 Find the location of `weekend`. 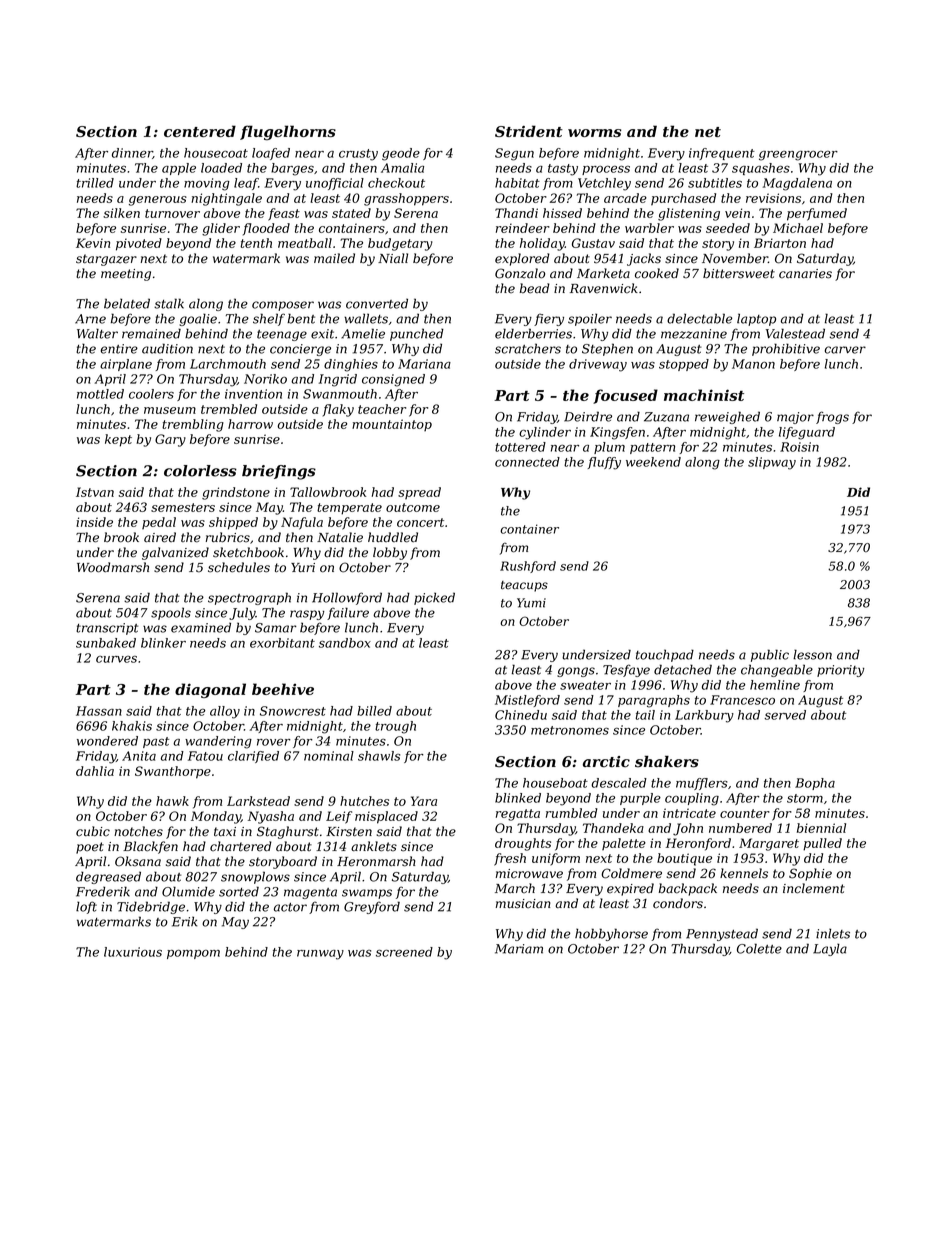

weekend is located at coordinates (653, 462).
